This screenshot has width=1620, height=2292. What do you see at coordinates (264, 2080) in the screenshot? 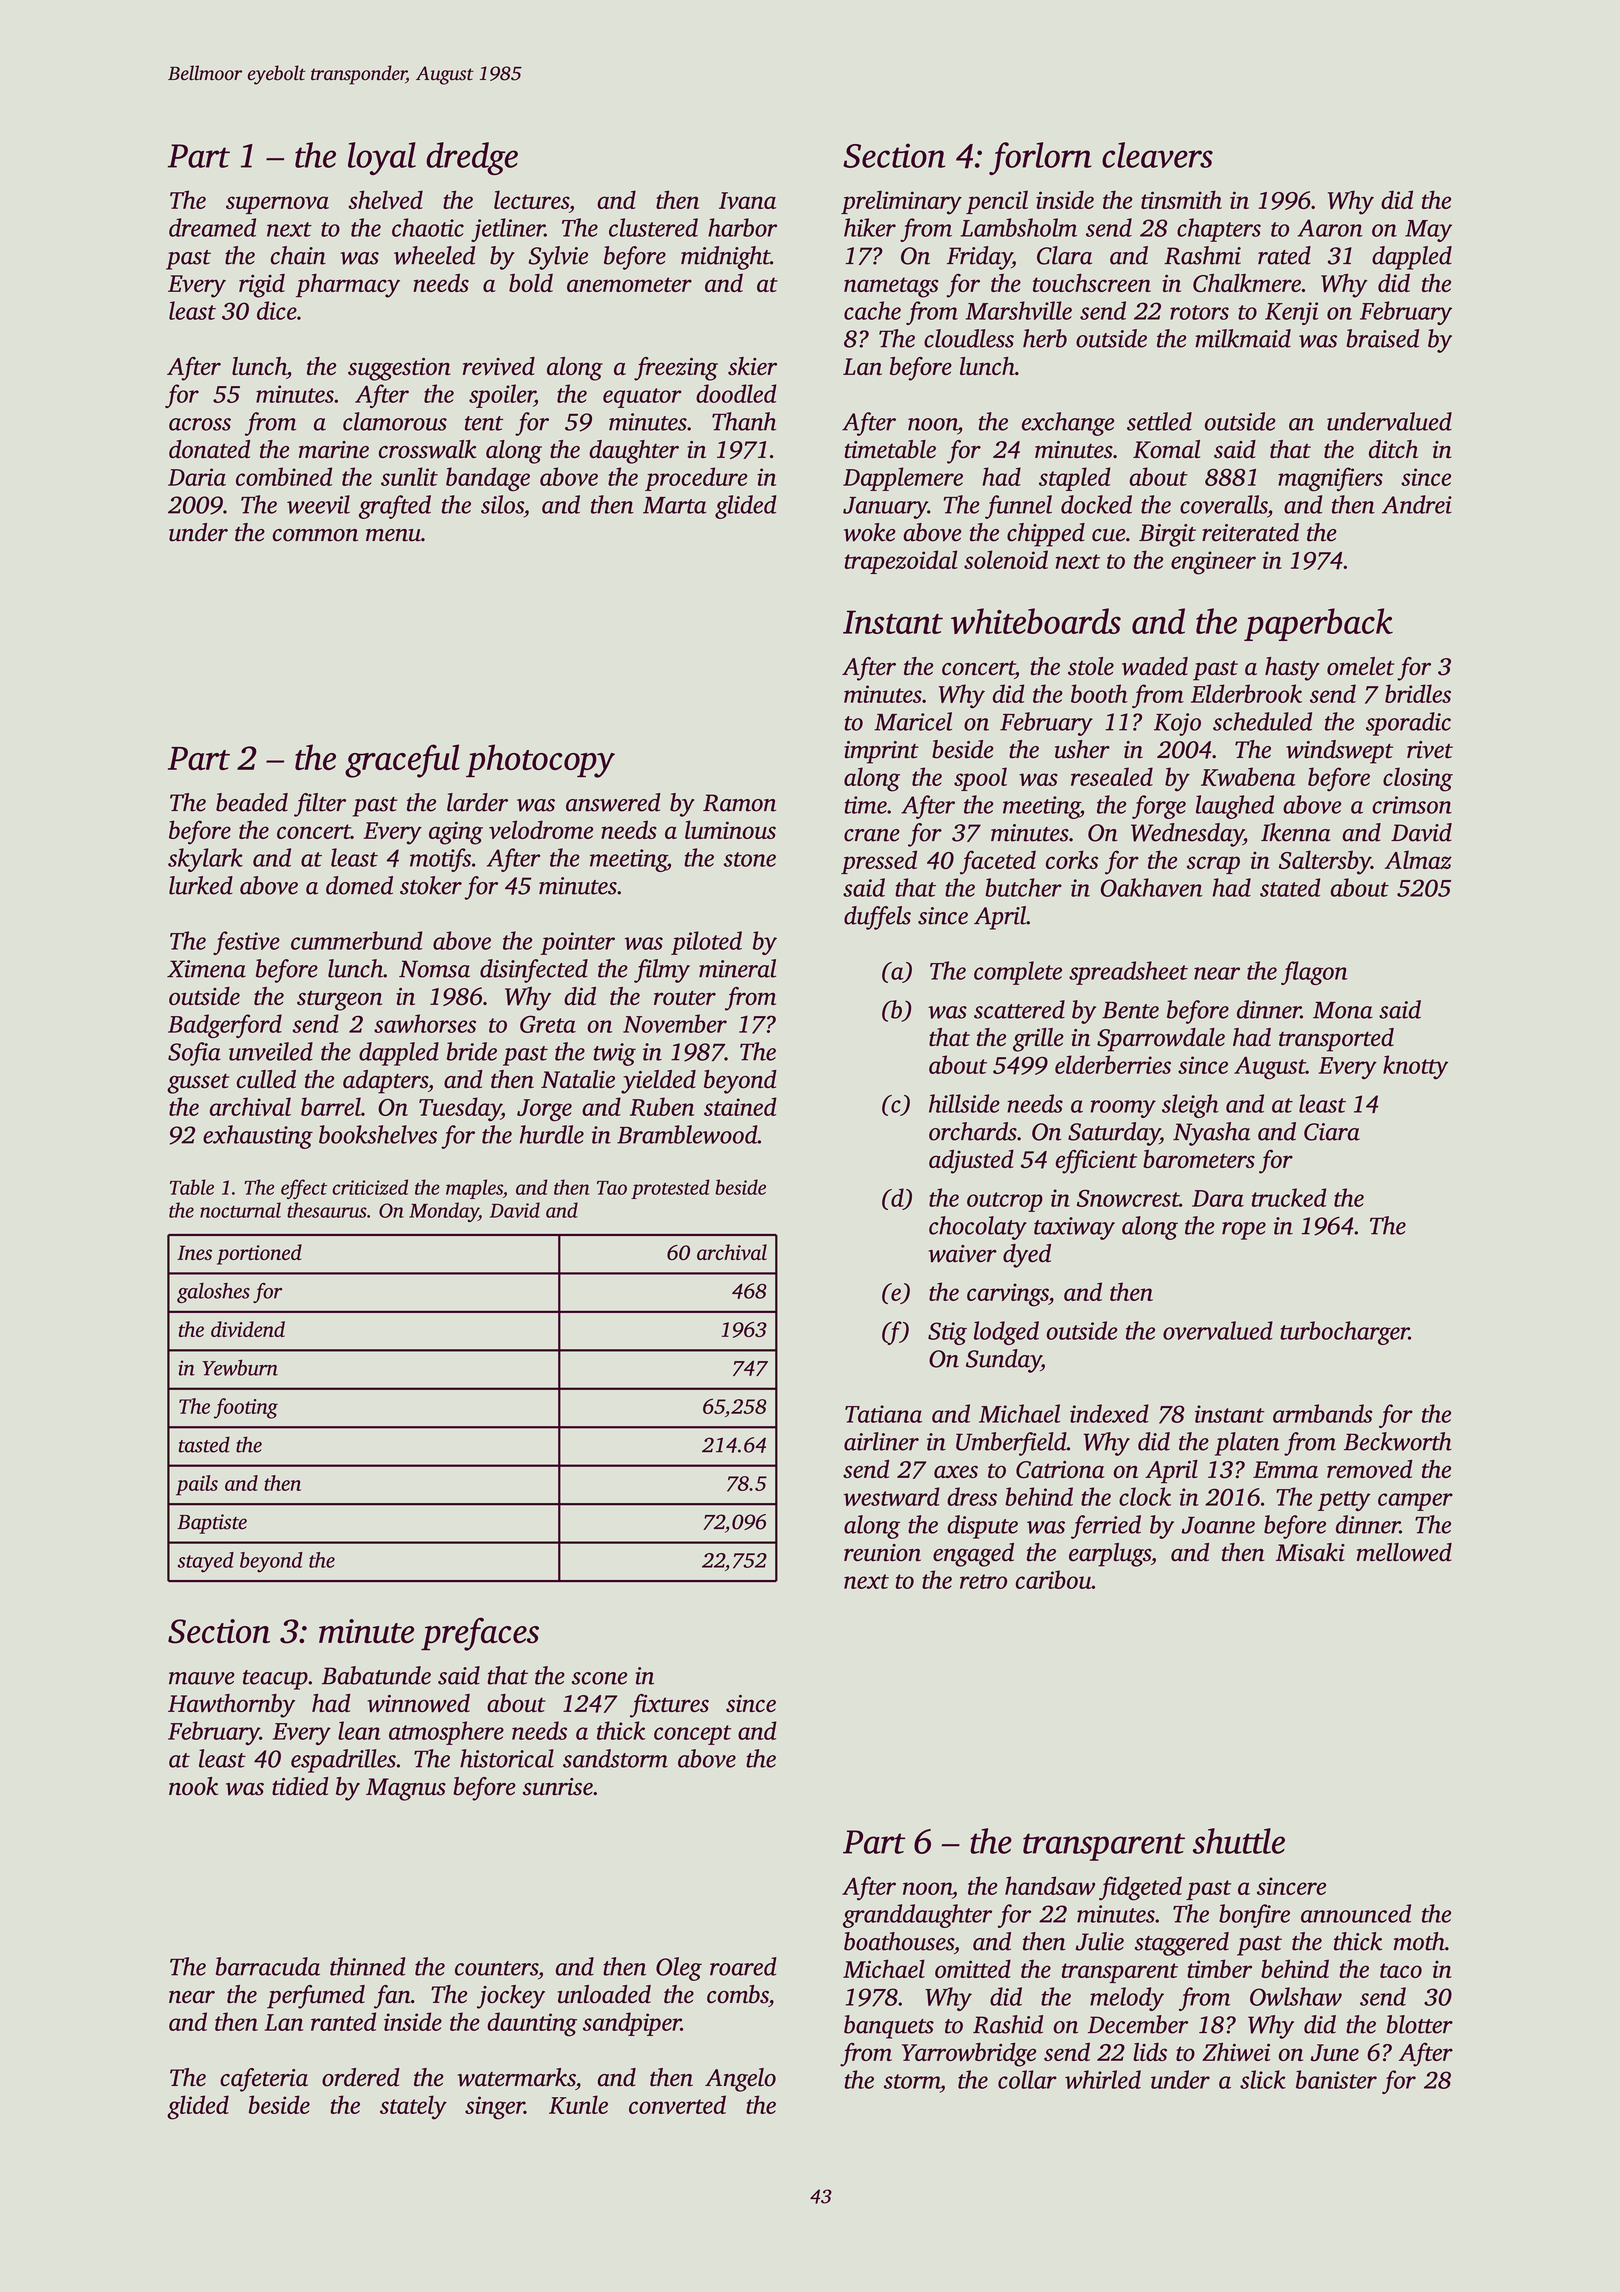
I see `cafeteria` at bounding box center [264, 2080].
